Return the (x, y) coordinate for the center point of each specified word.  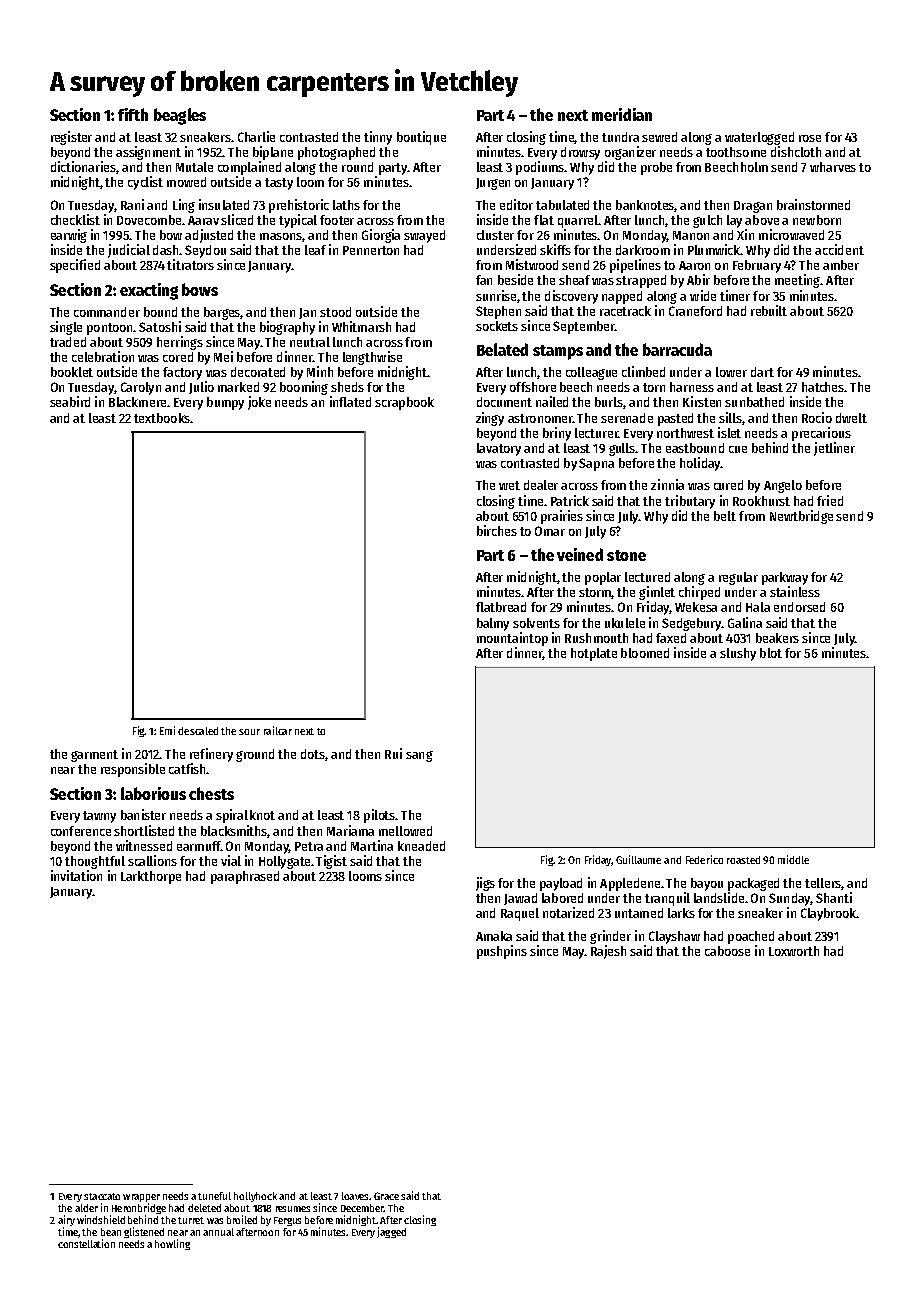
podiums (540, 168)
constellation (86, 1243)
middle (793, 859)
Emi (167, 730)
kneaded (421, 846)
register (71, 138)
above (762, 220)
